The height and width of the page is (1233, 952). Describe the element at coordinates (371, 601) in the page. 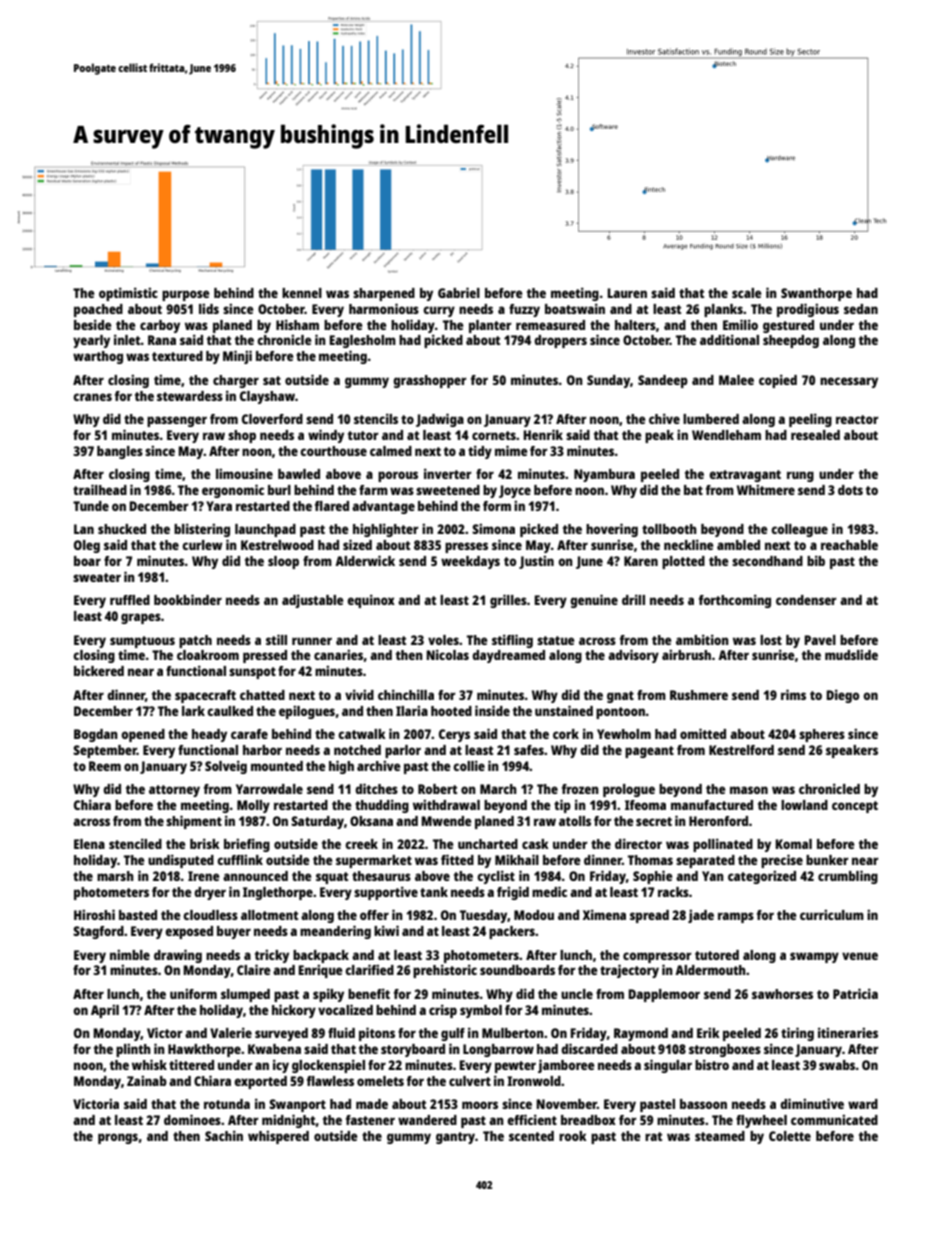

I see `equinox` at that location.
